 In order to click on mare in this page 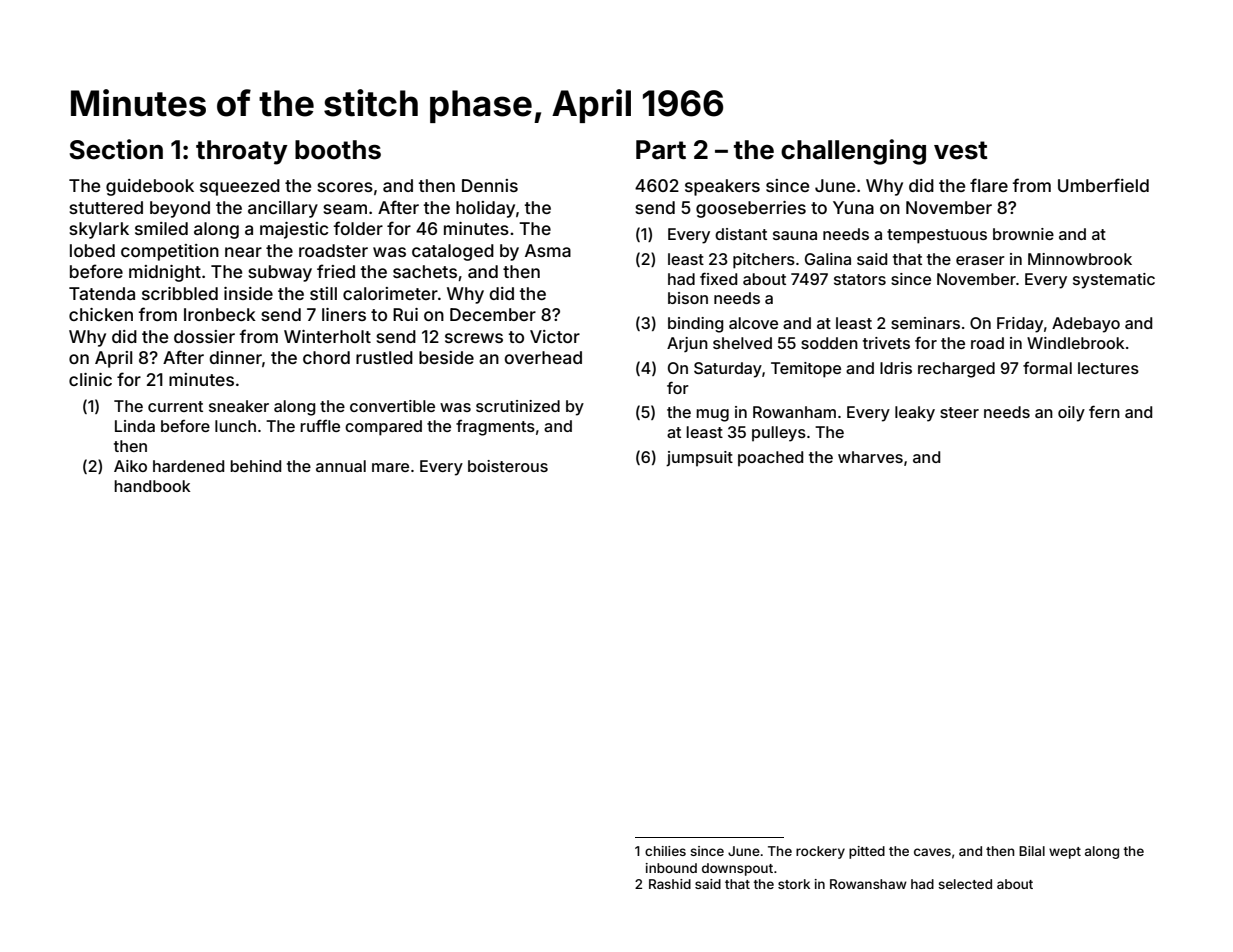, I will do `click(390, 467)`.
